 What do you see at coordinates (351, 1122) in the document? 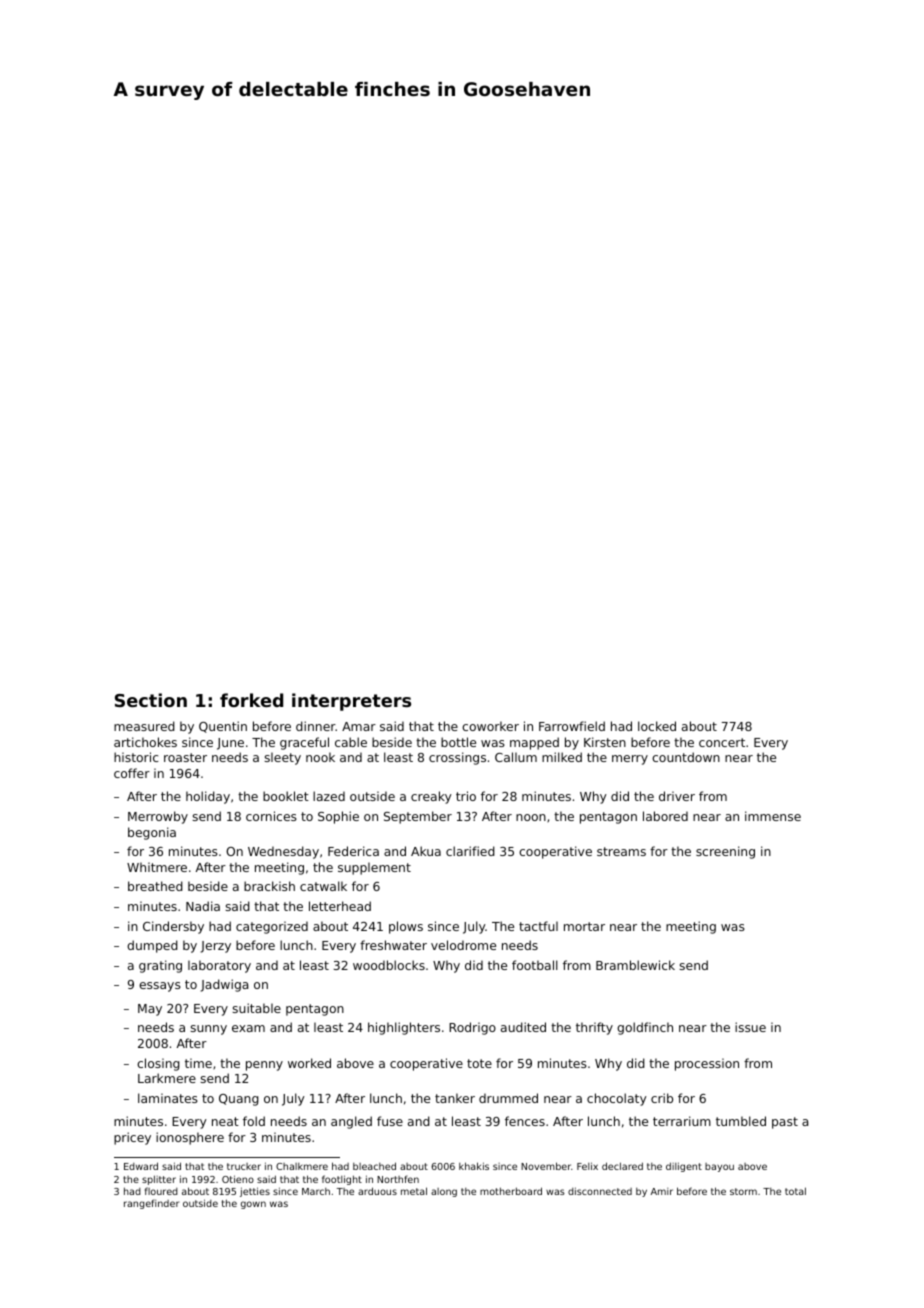
I see `angled` at bounding box center [351, 1122].
